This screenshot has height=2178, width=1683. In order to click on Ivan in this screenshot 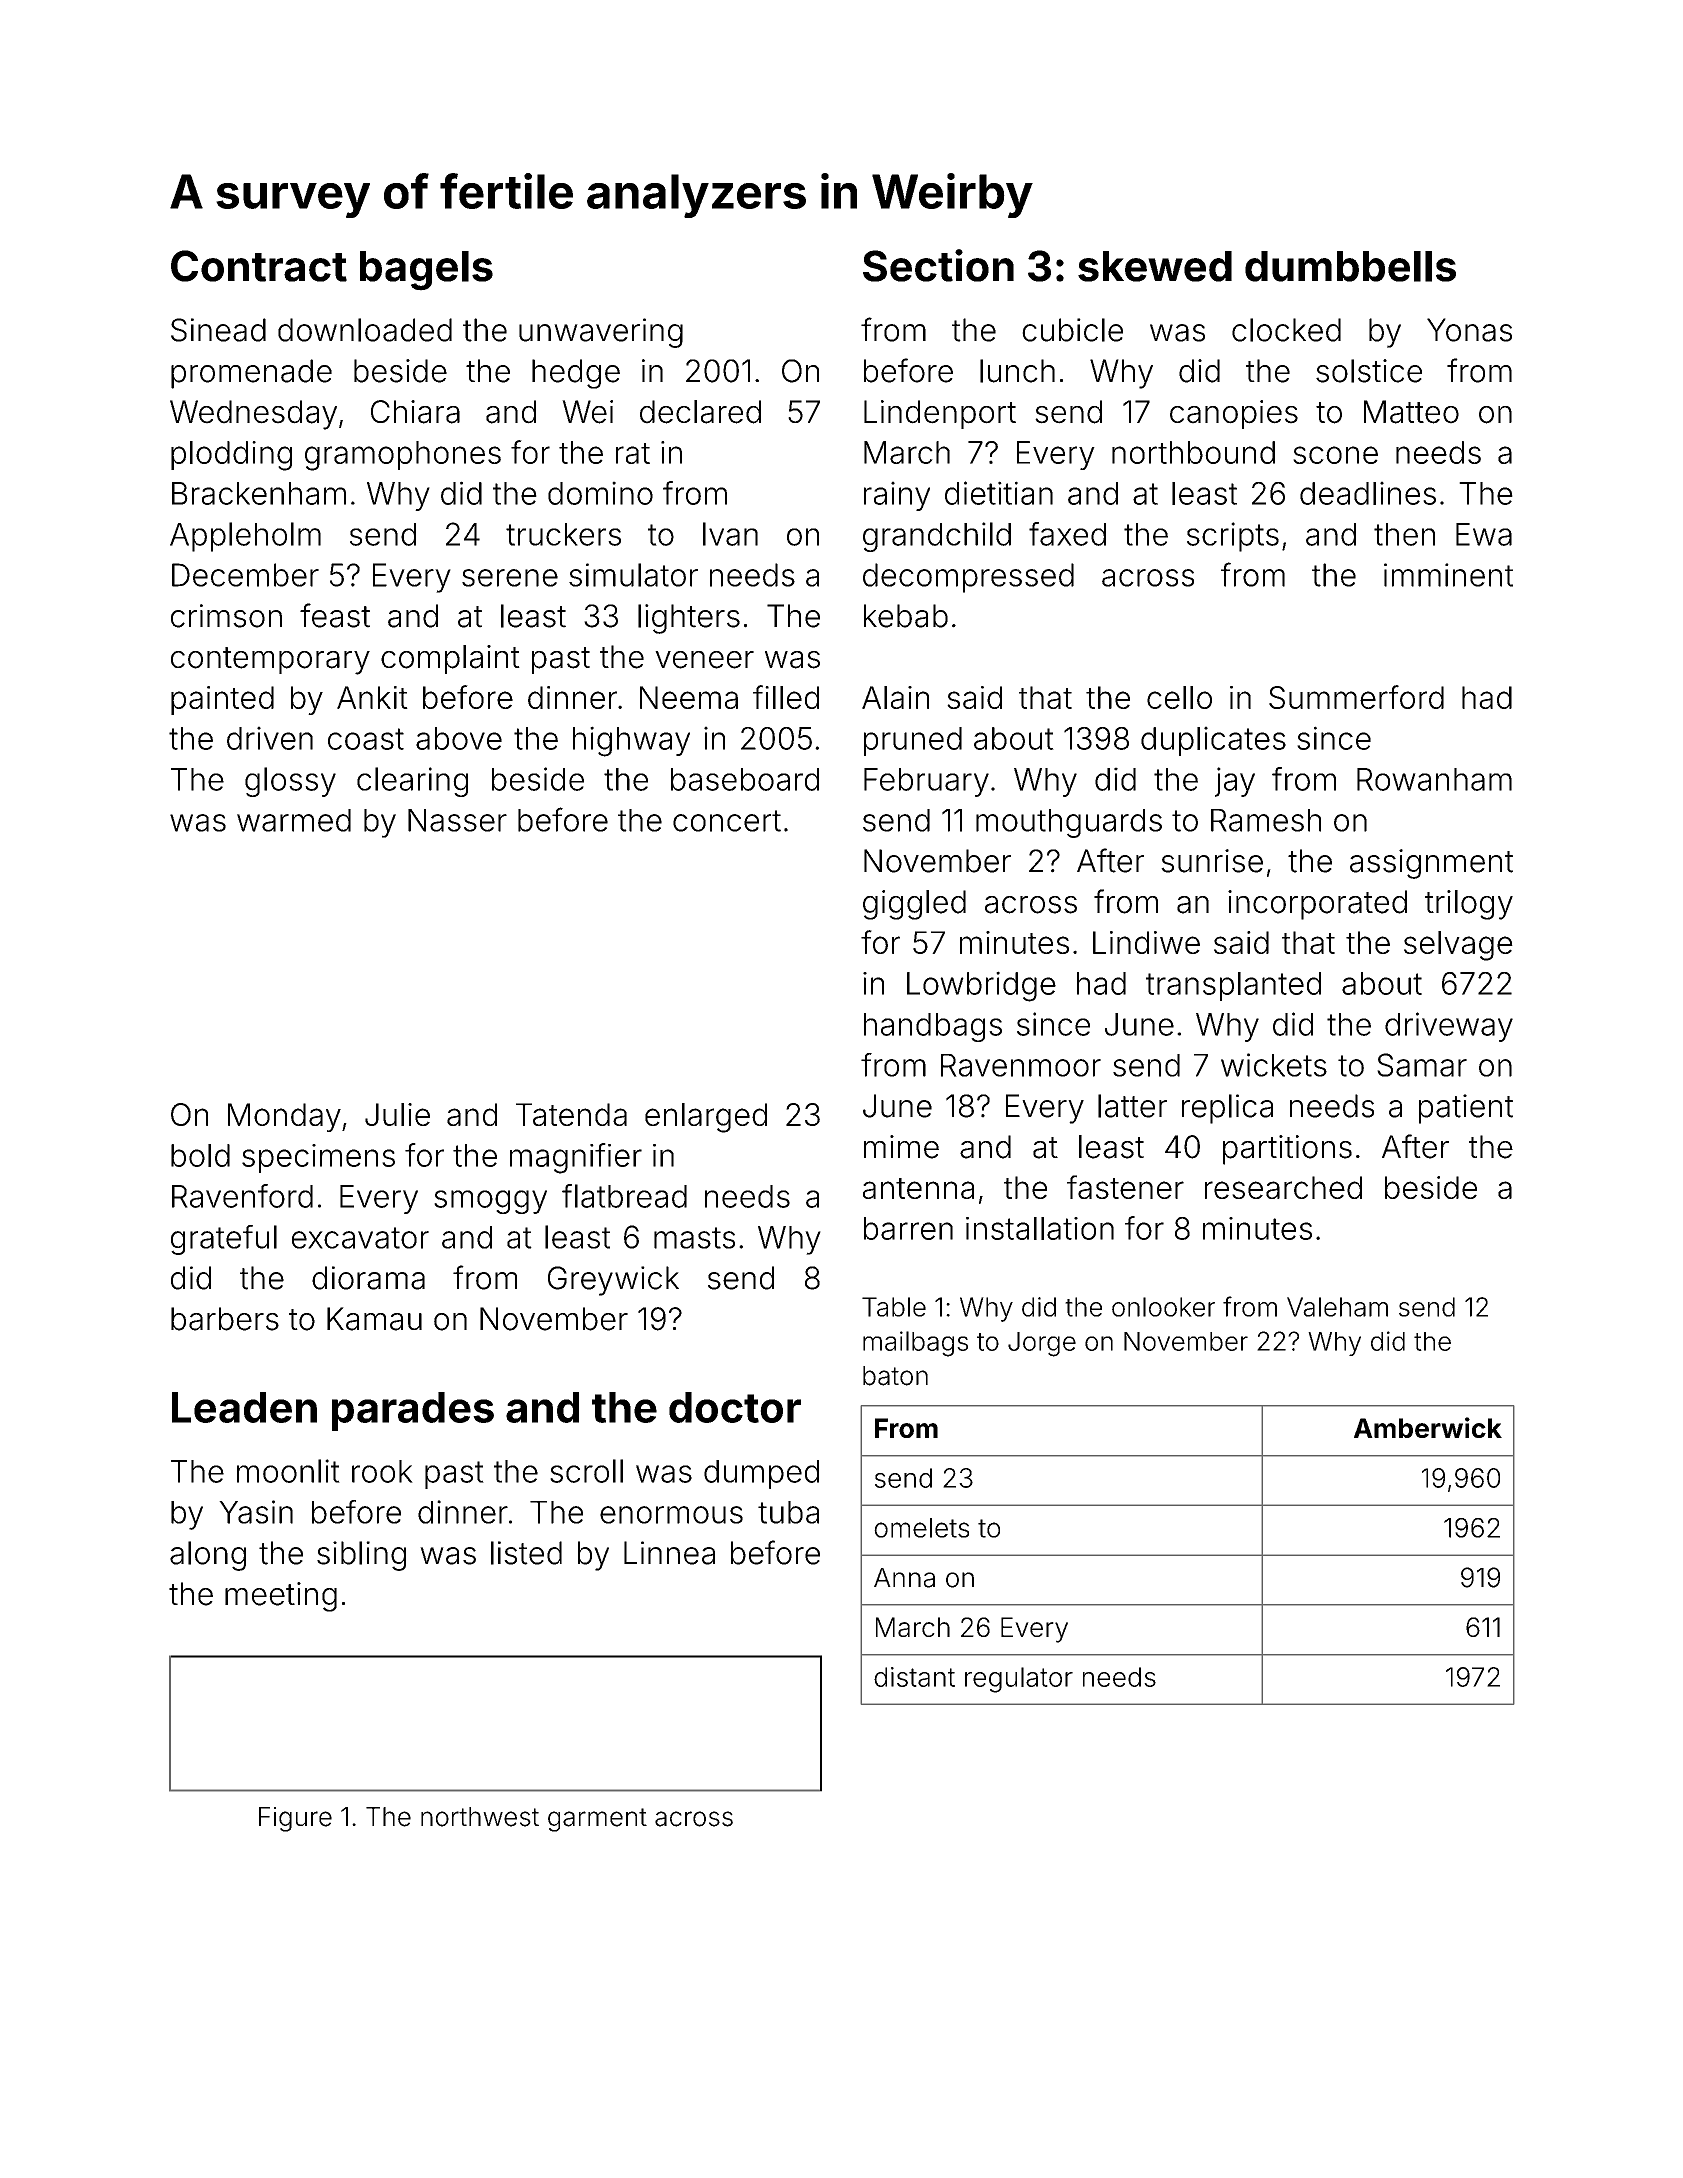, I will do `click(730, 534)`.
